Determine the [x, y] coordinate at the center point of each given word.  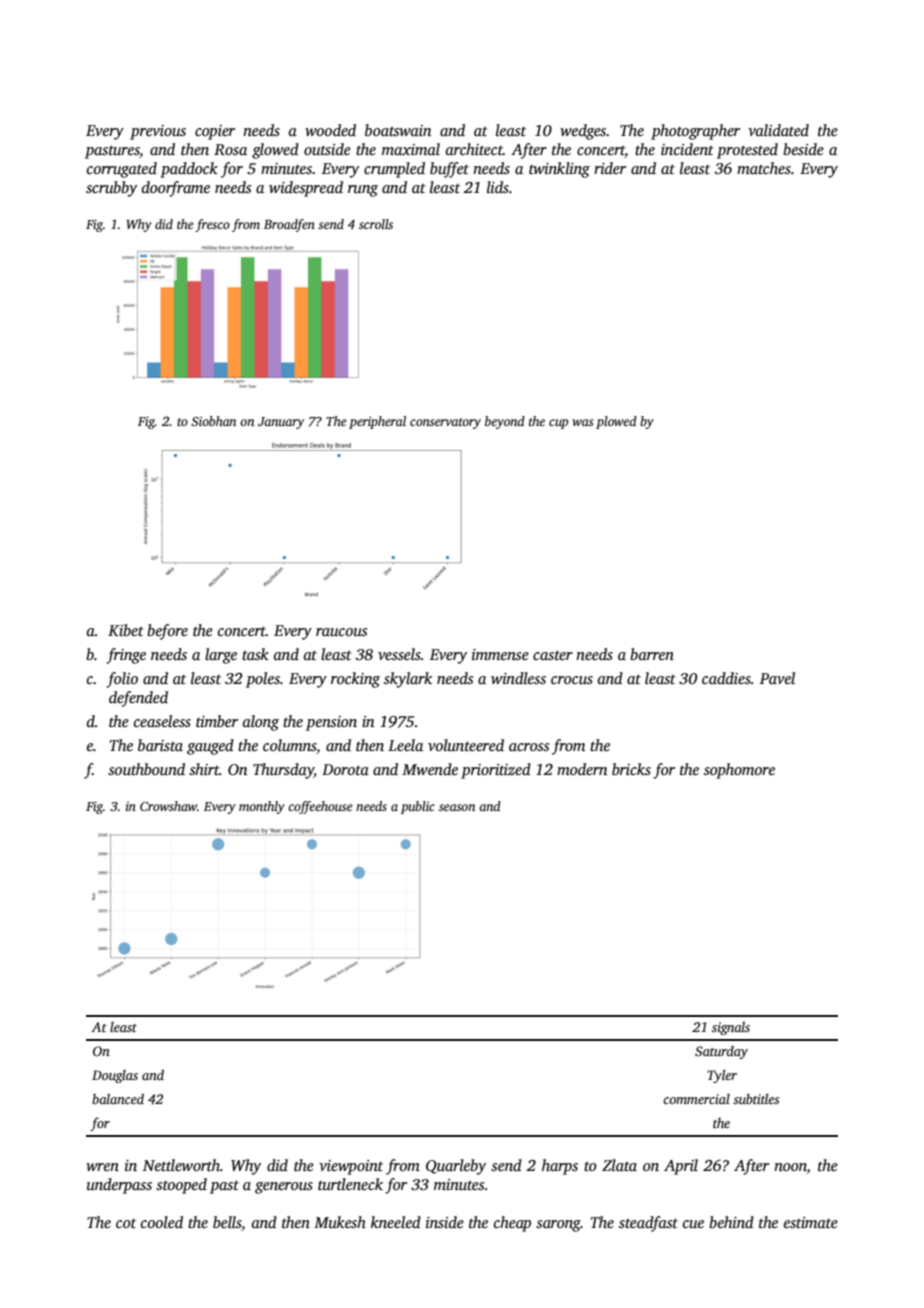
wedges [583, 132]
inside [445, 1222]
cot [126, 1223]
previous [158, 132]
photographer [695, 132]
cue [693, 1224]
